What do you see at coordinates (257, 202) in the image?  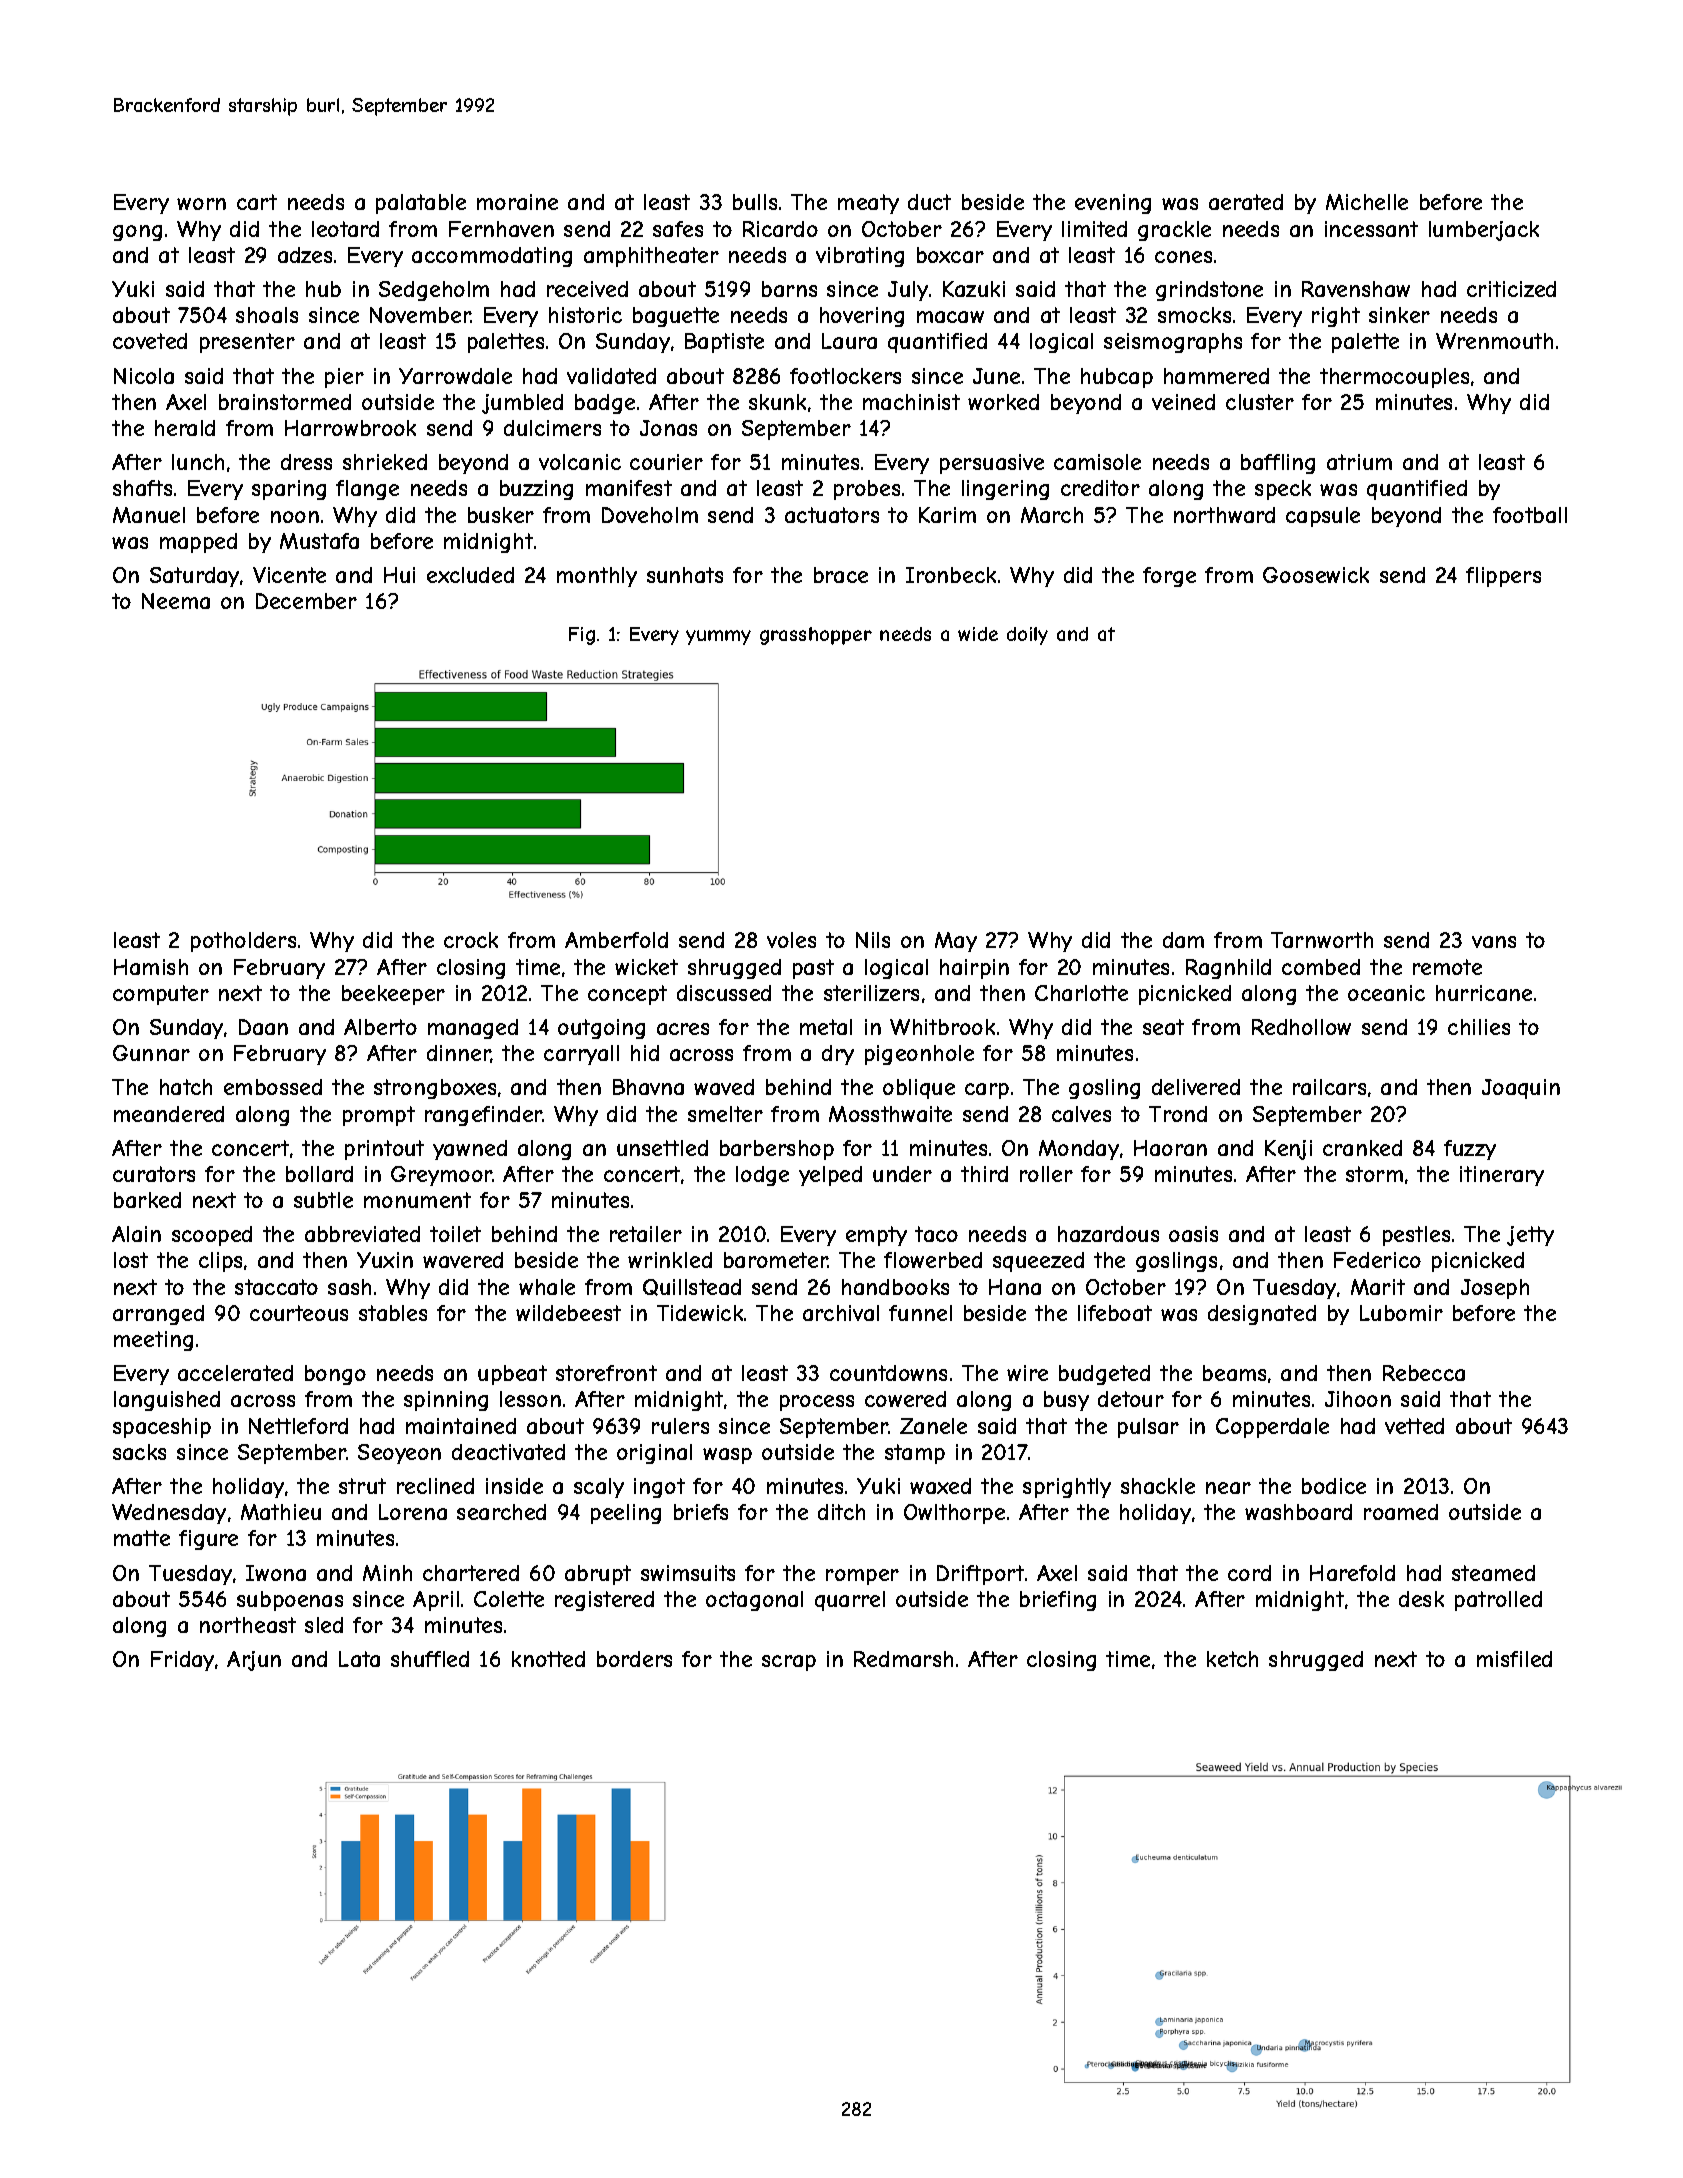 I see `cart` at bounding box center [257, 202].
